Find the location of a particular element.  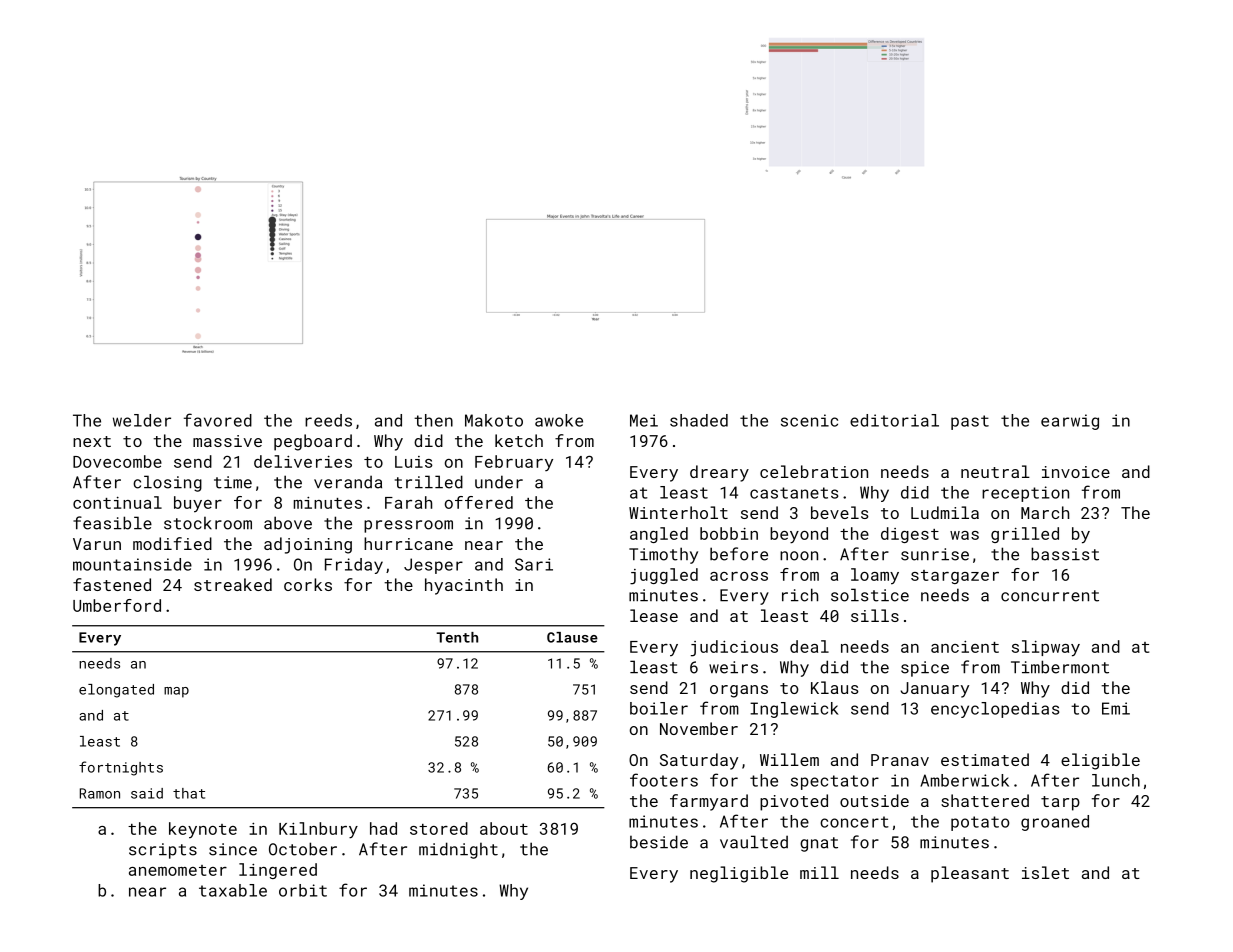

earwig is located at coordinates (1070, 422).
